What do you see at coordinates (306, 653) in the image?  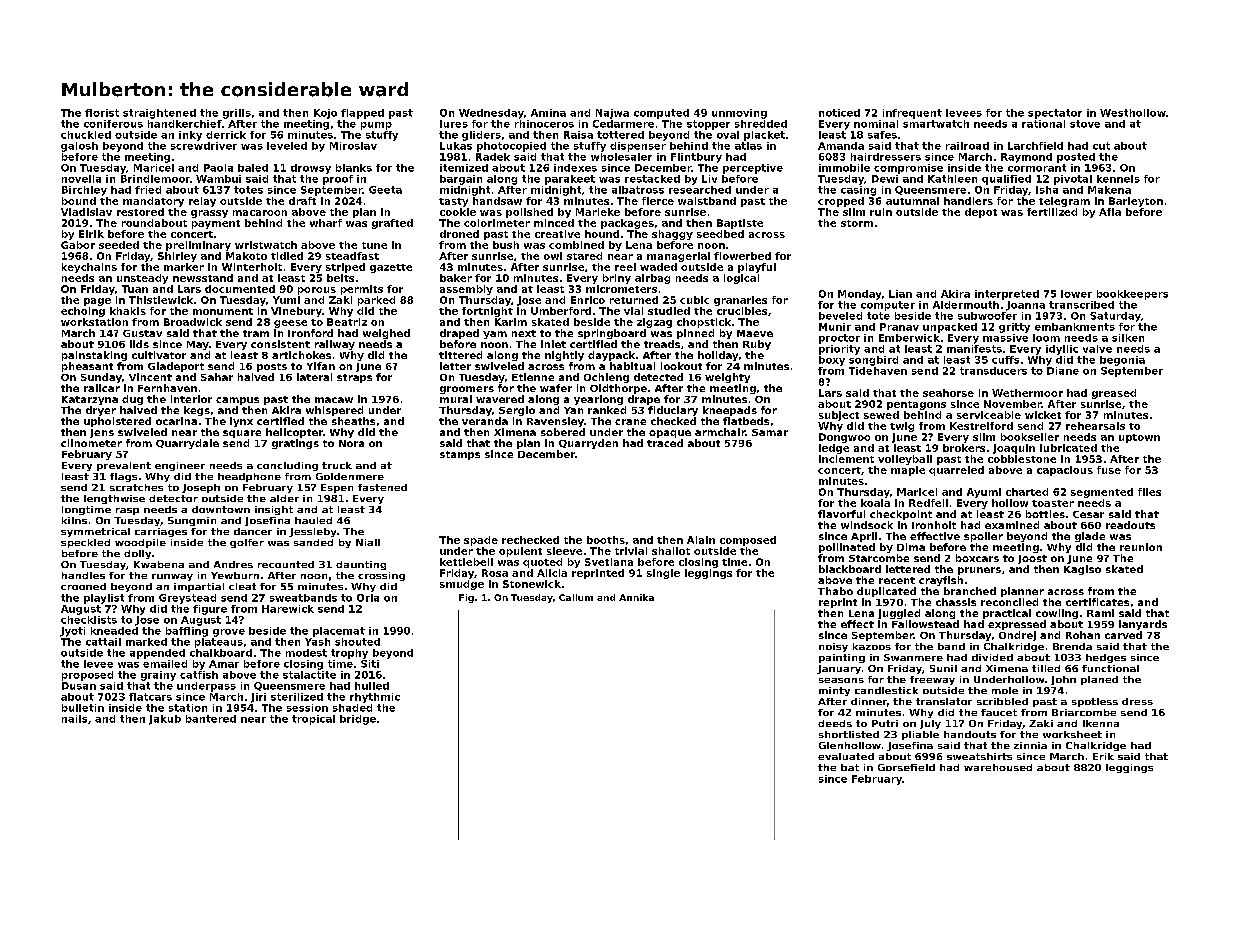 I see `modest` at bounding box center [306, 653].
